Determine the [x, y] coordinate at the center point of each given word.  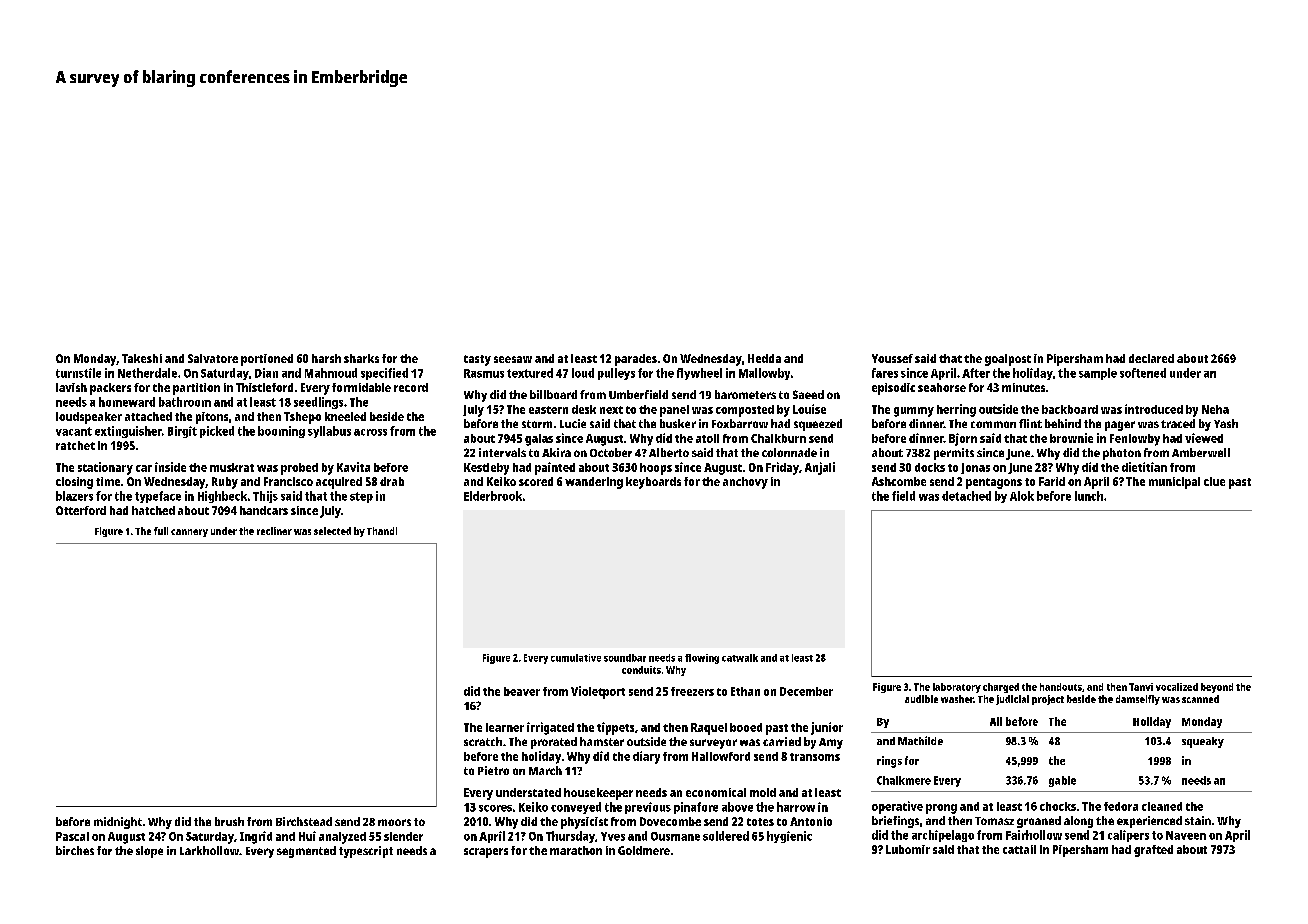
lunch [1089, 496]
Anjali [820, 468]
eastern [548, 410]
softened [1143, 373]
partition [196, 389]
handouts [1061, 687]
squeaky [1203, 742]
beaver [522, 691]
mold [763, 792]
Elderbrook [493, 496]
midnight [118, 823]
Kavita [353, 467]
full [161, 531]
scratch [483, 741]
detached [966, 496]
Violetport [598, 692]
